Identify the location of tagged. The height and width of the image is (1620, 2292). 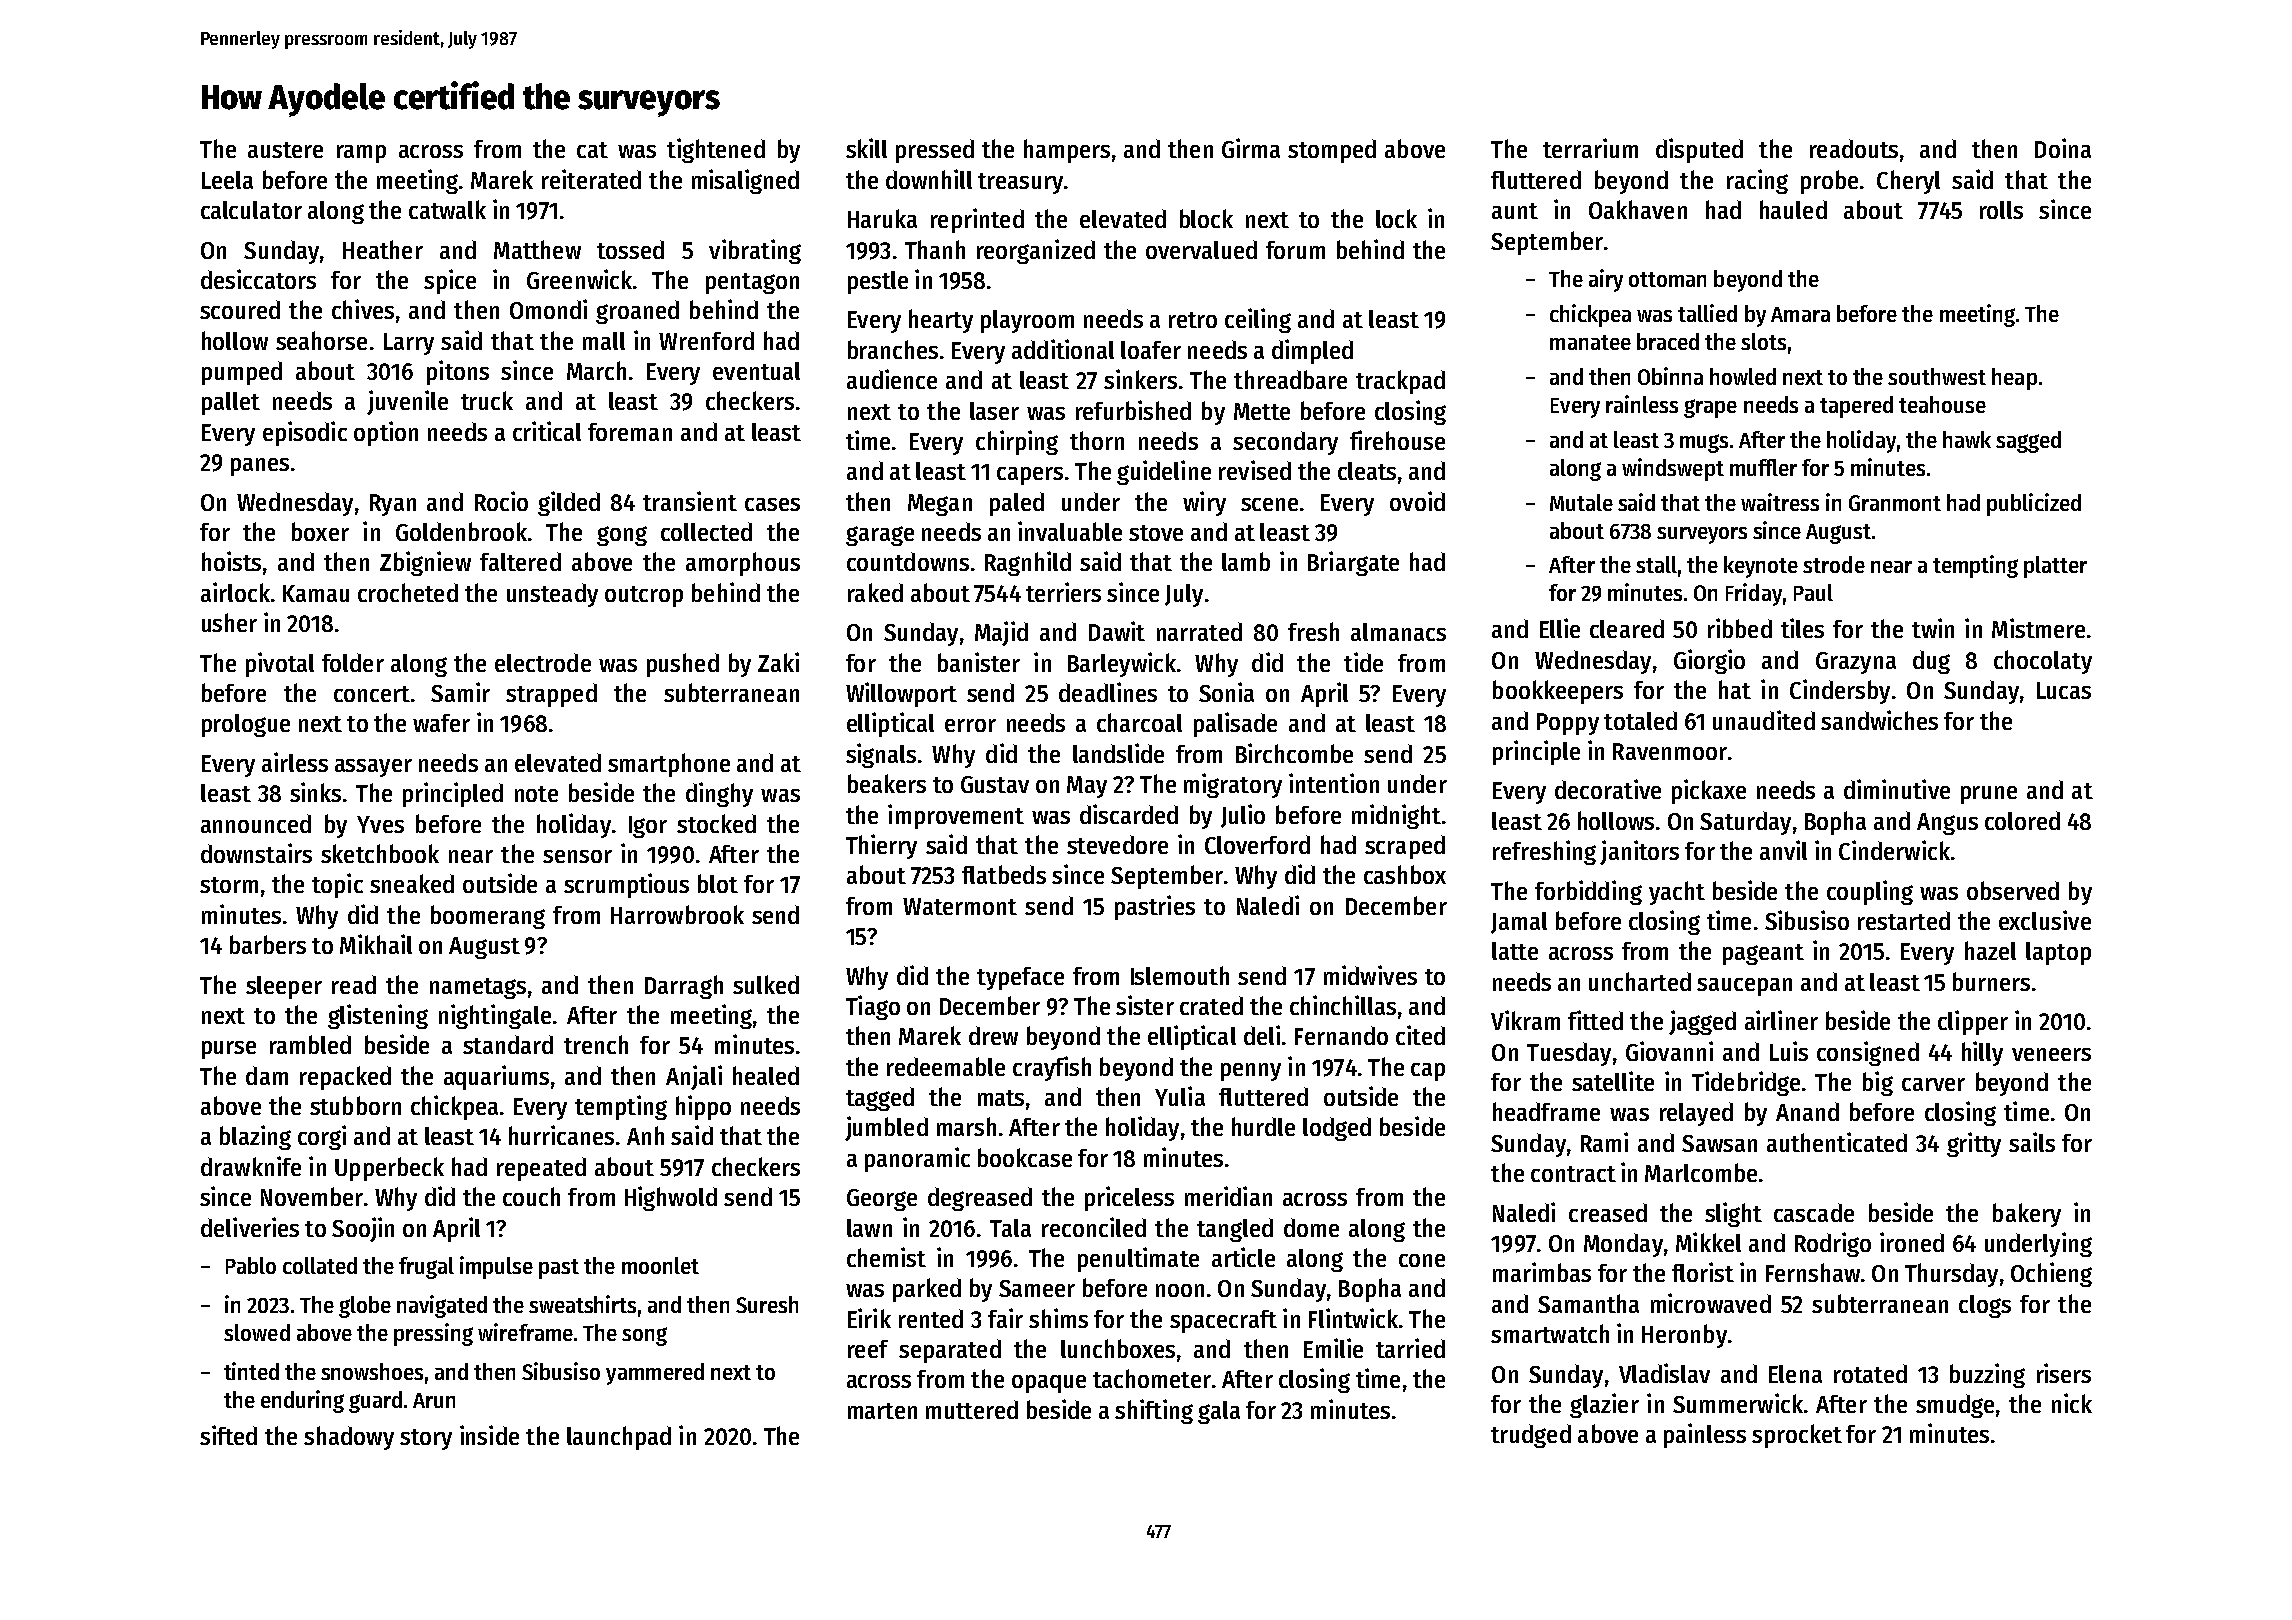
(880, 1099).
